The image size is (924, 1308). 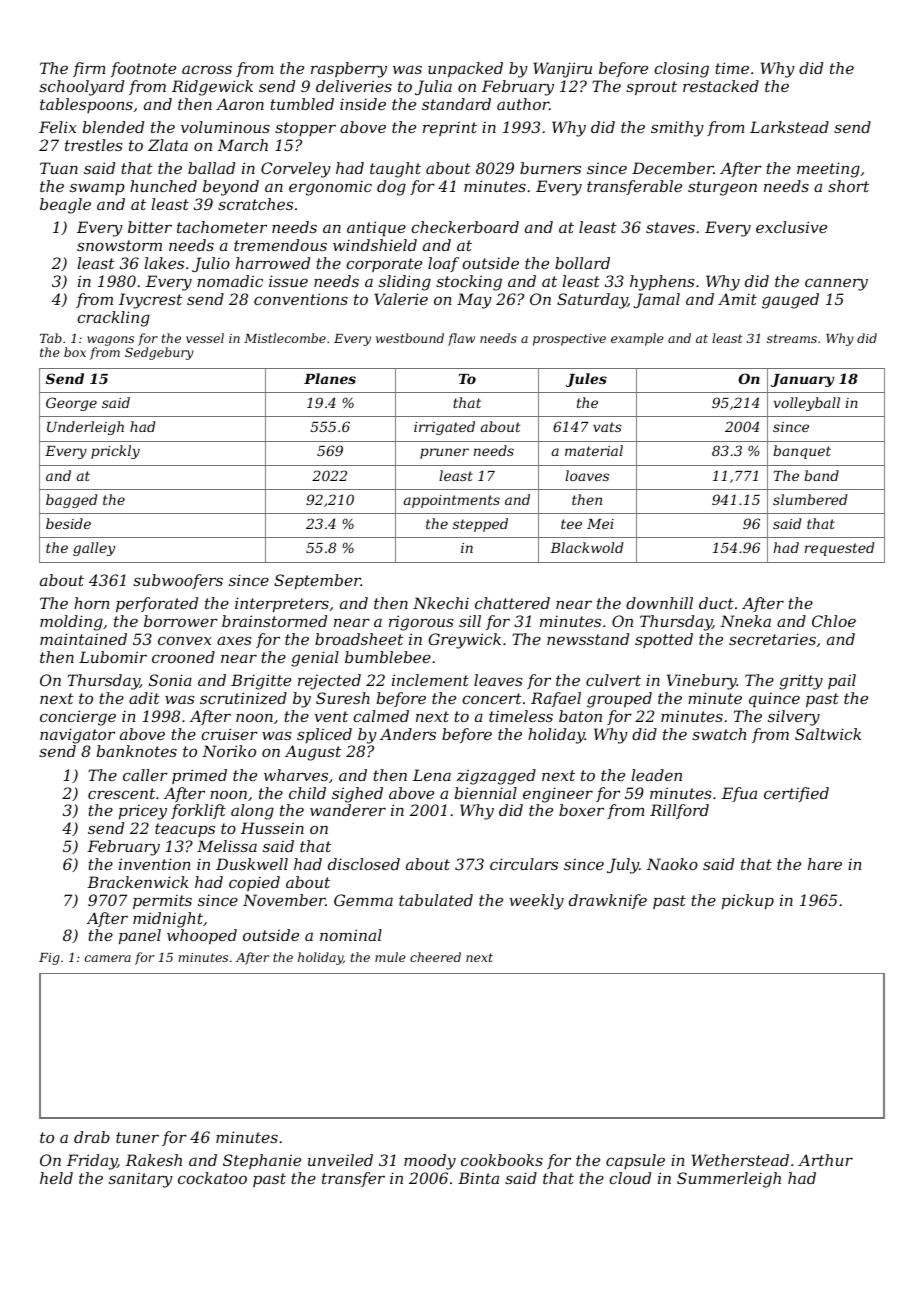 I want to click on prospective, so click(x=569, y=340).
